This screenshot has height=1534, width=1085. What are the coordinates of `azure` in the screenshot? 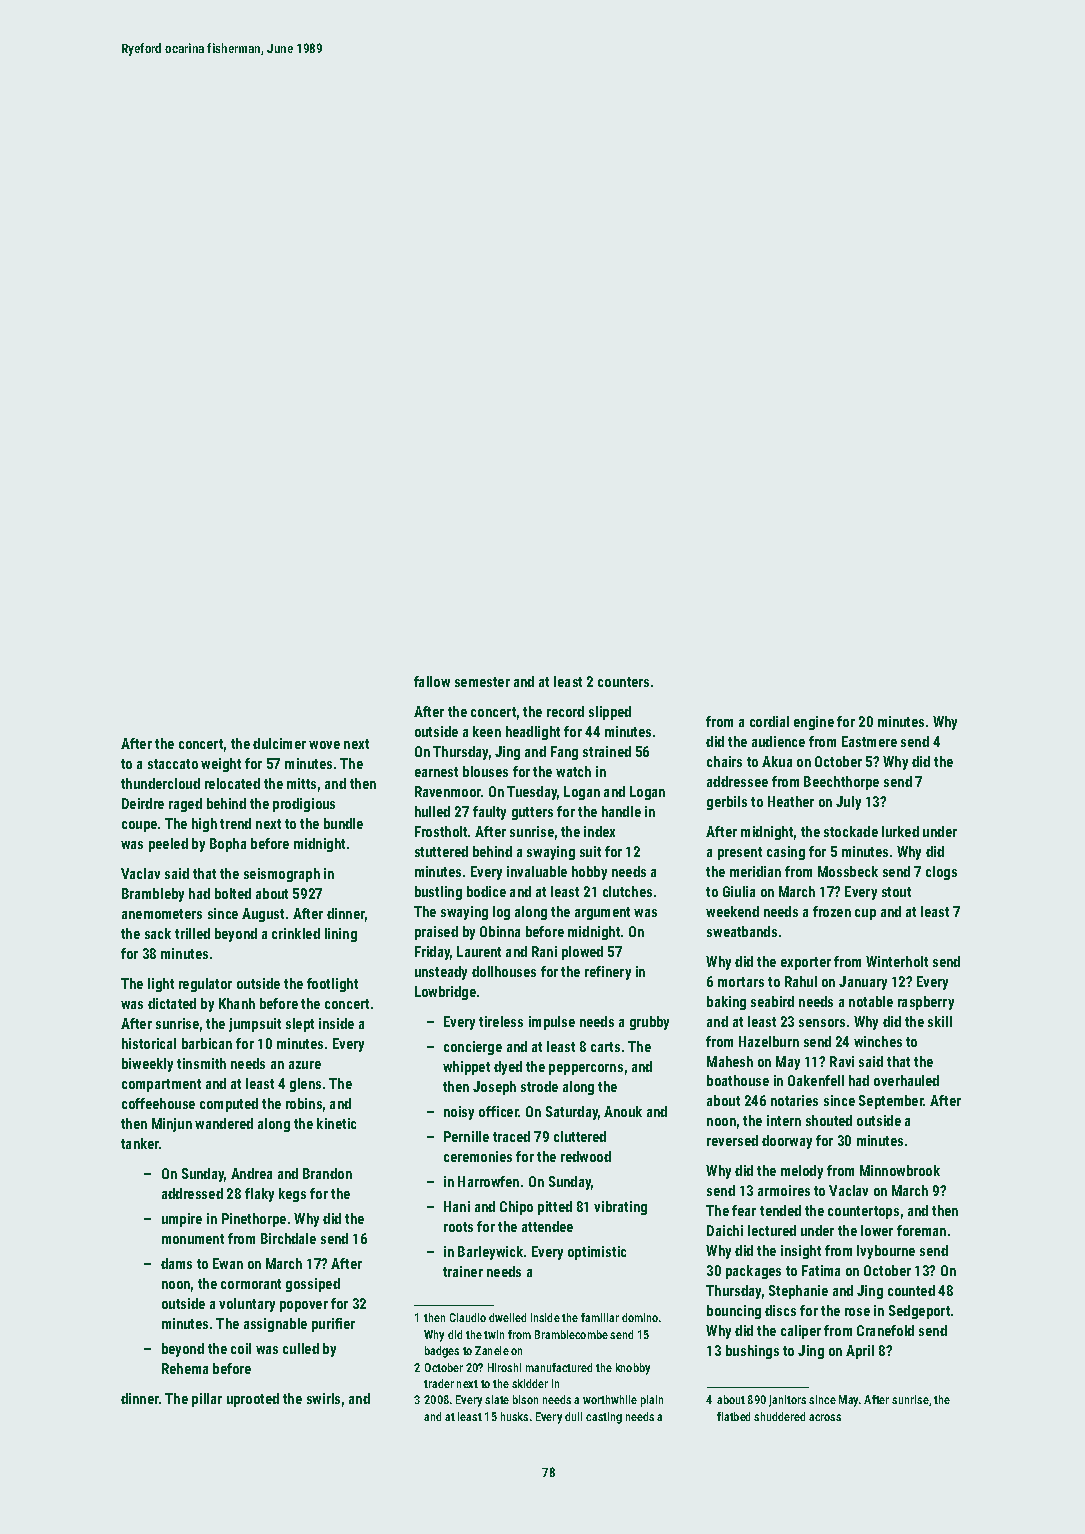 It's located at (305, 1065).
